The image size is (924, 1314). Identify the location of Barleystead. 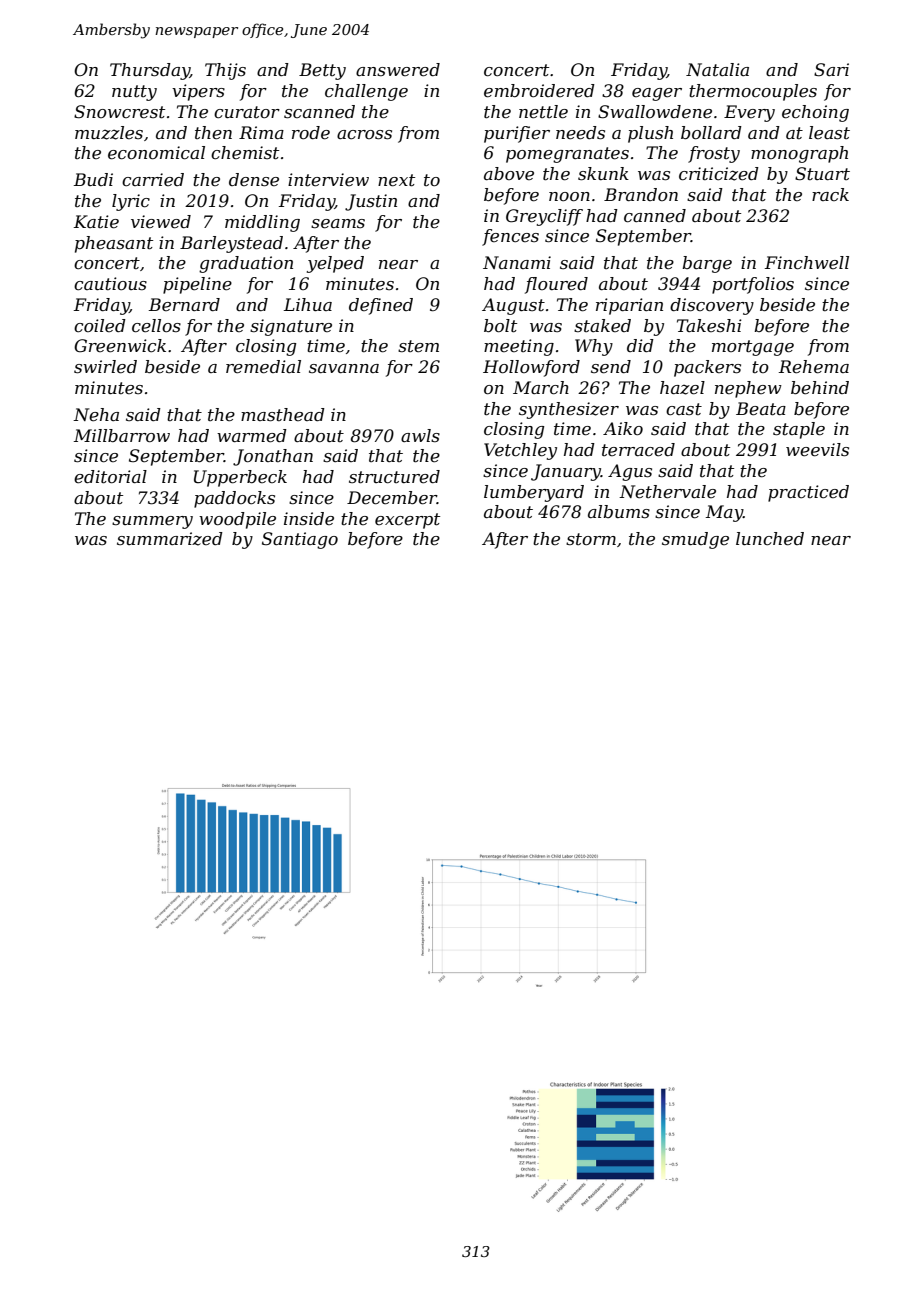
(231, 244).
